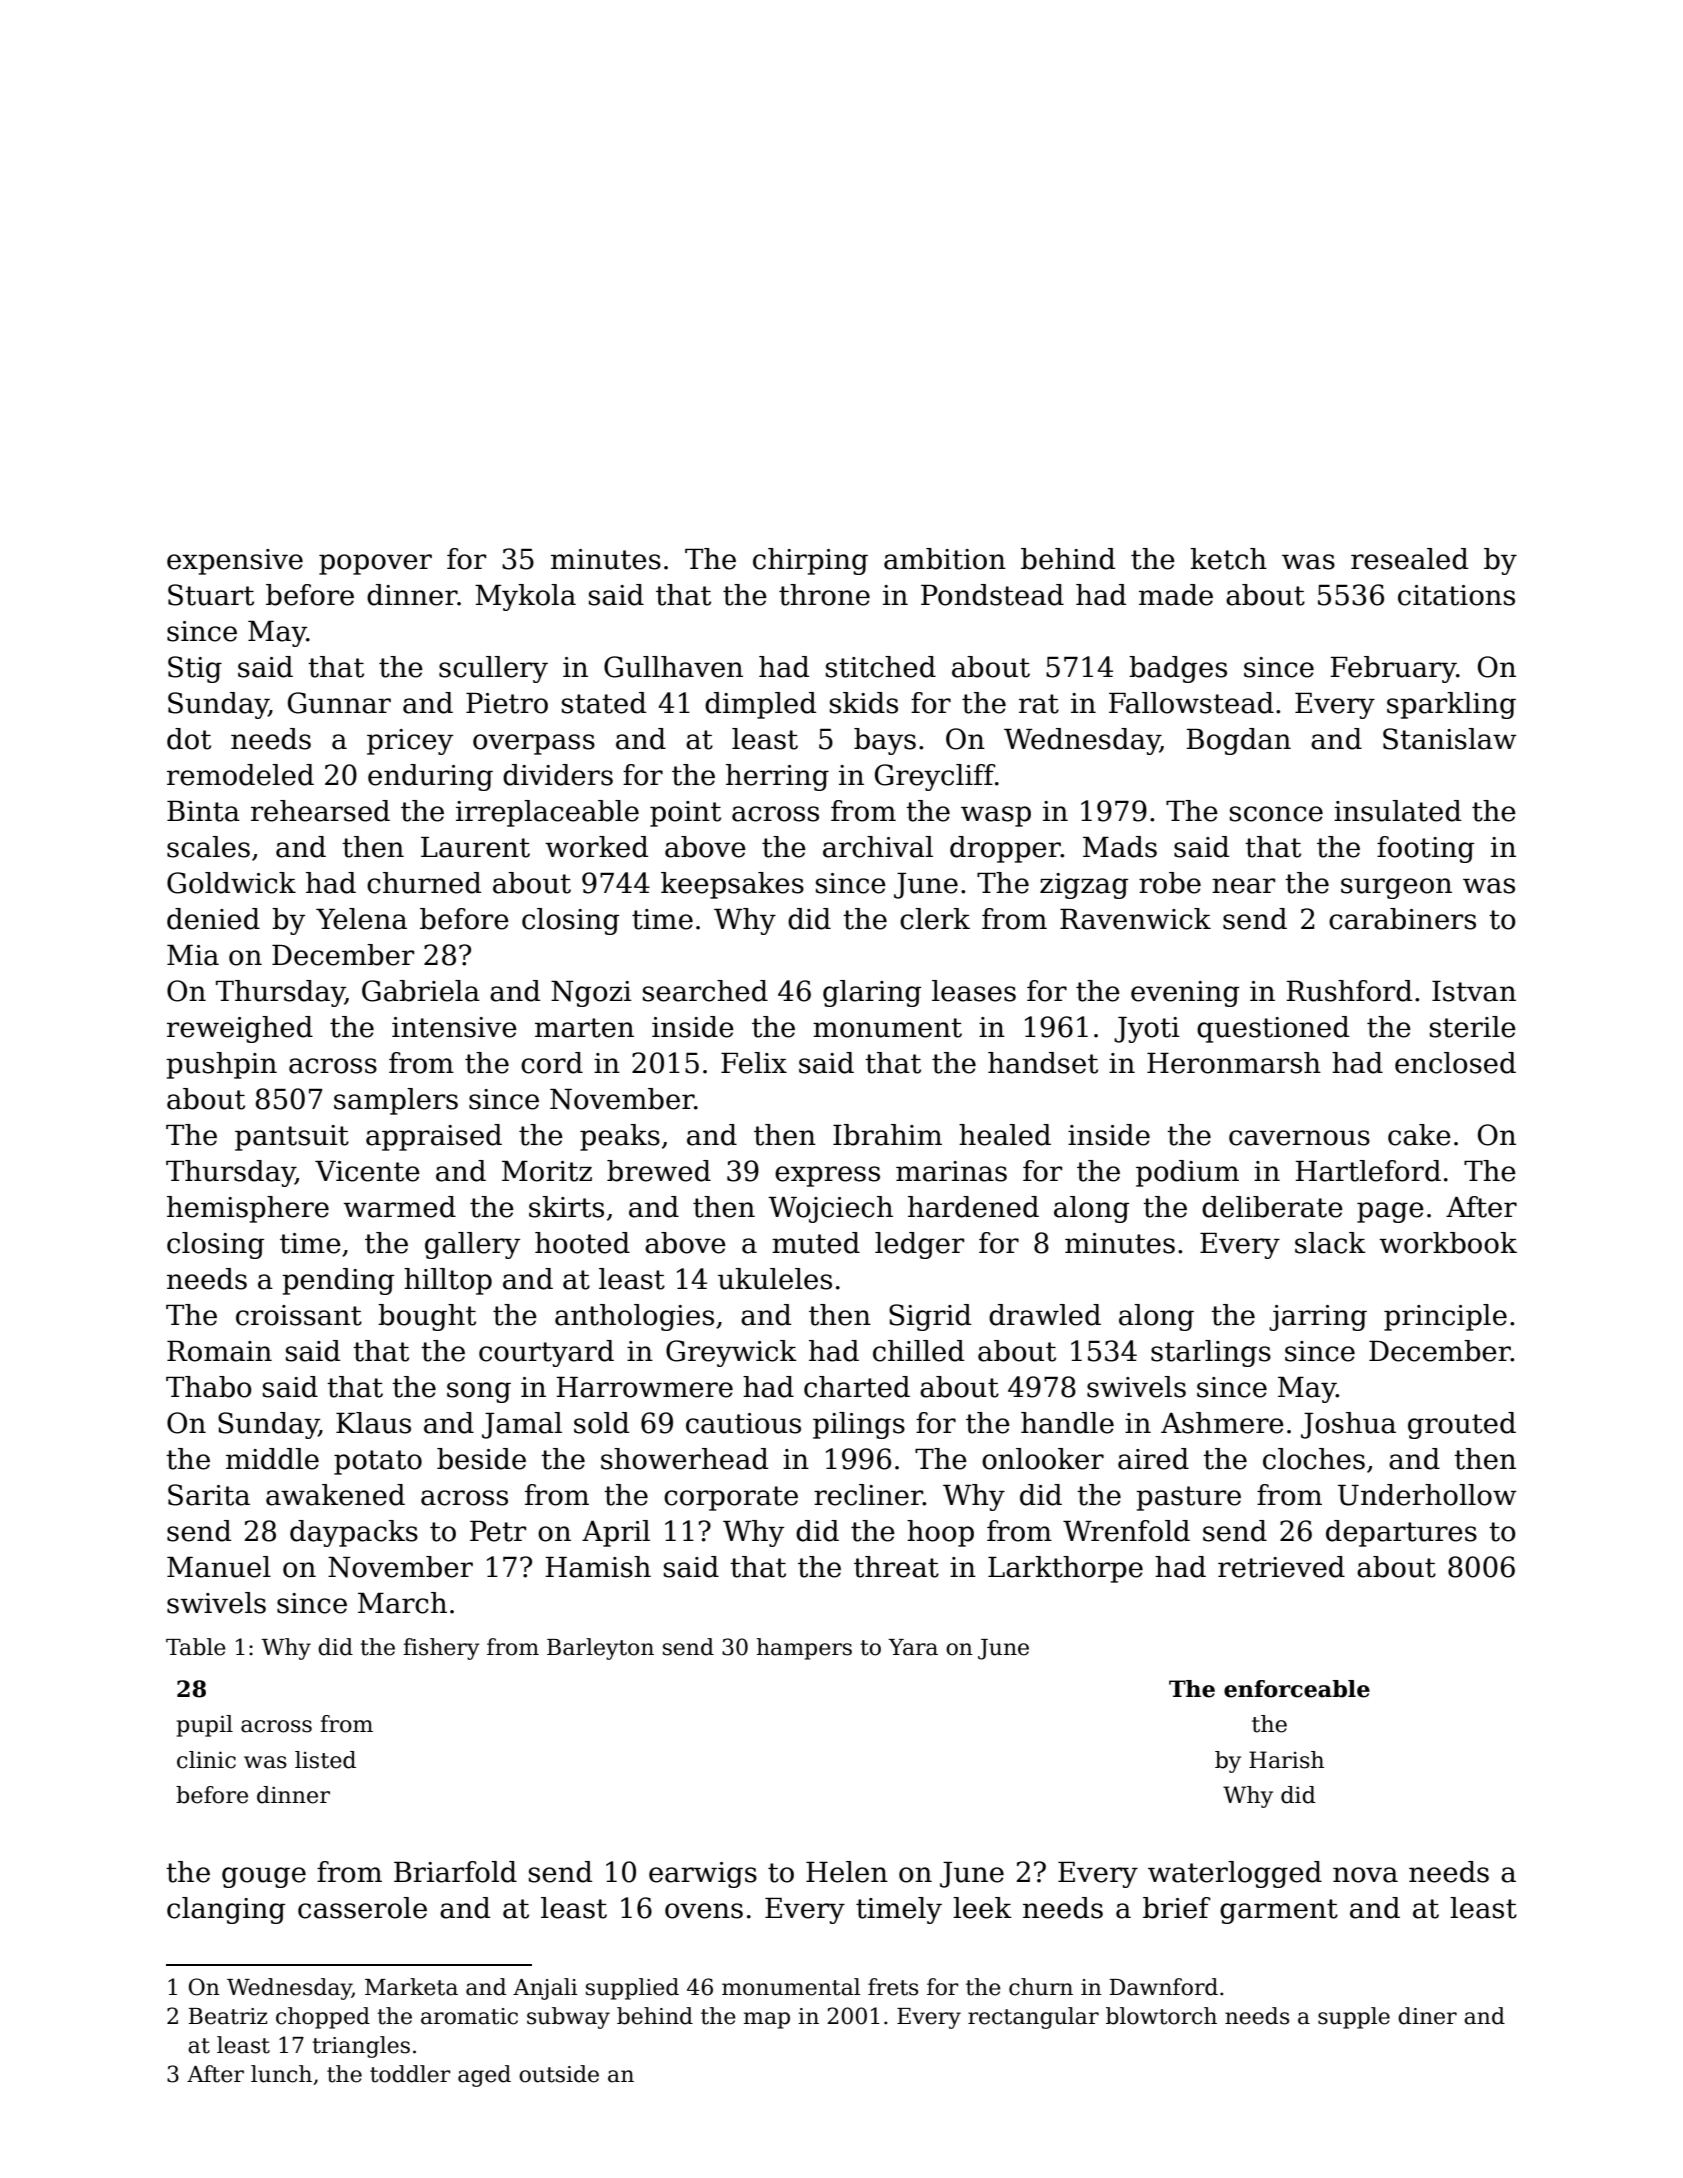 This screenshot has width=1683, height=2178. What do you see at coordinates (1473, 1027) in the screenshot?
I see `sterile` at bounding box center [1473, 1027].
